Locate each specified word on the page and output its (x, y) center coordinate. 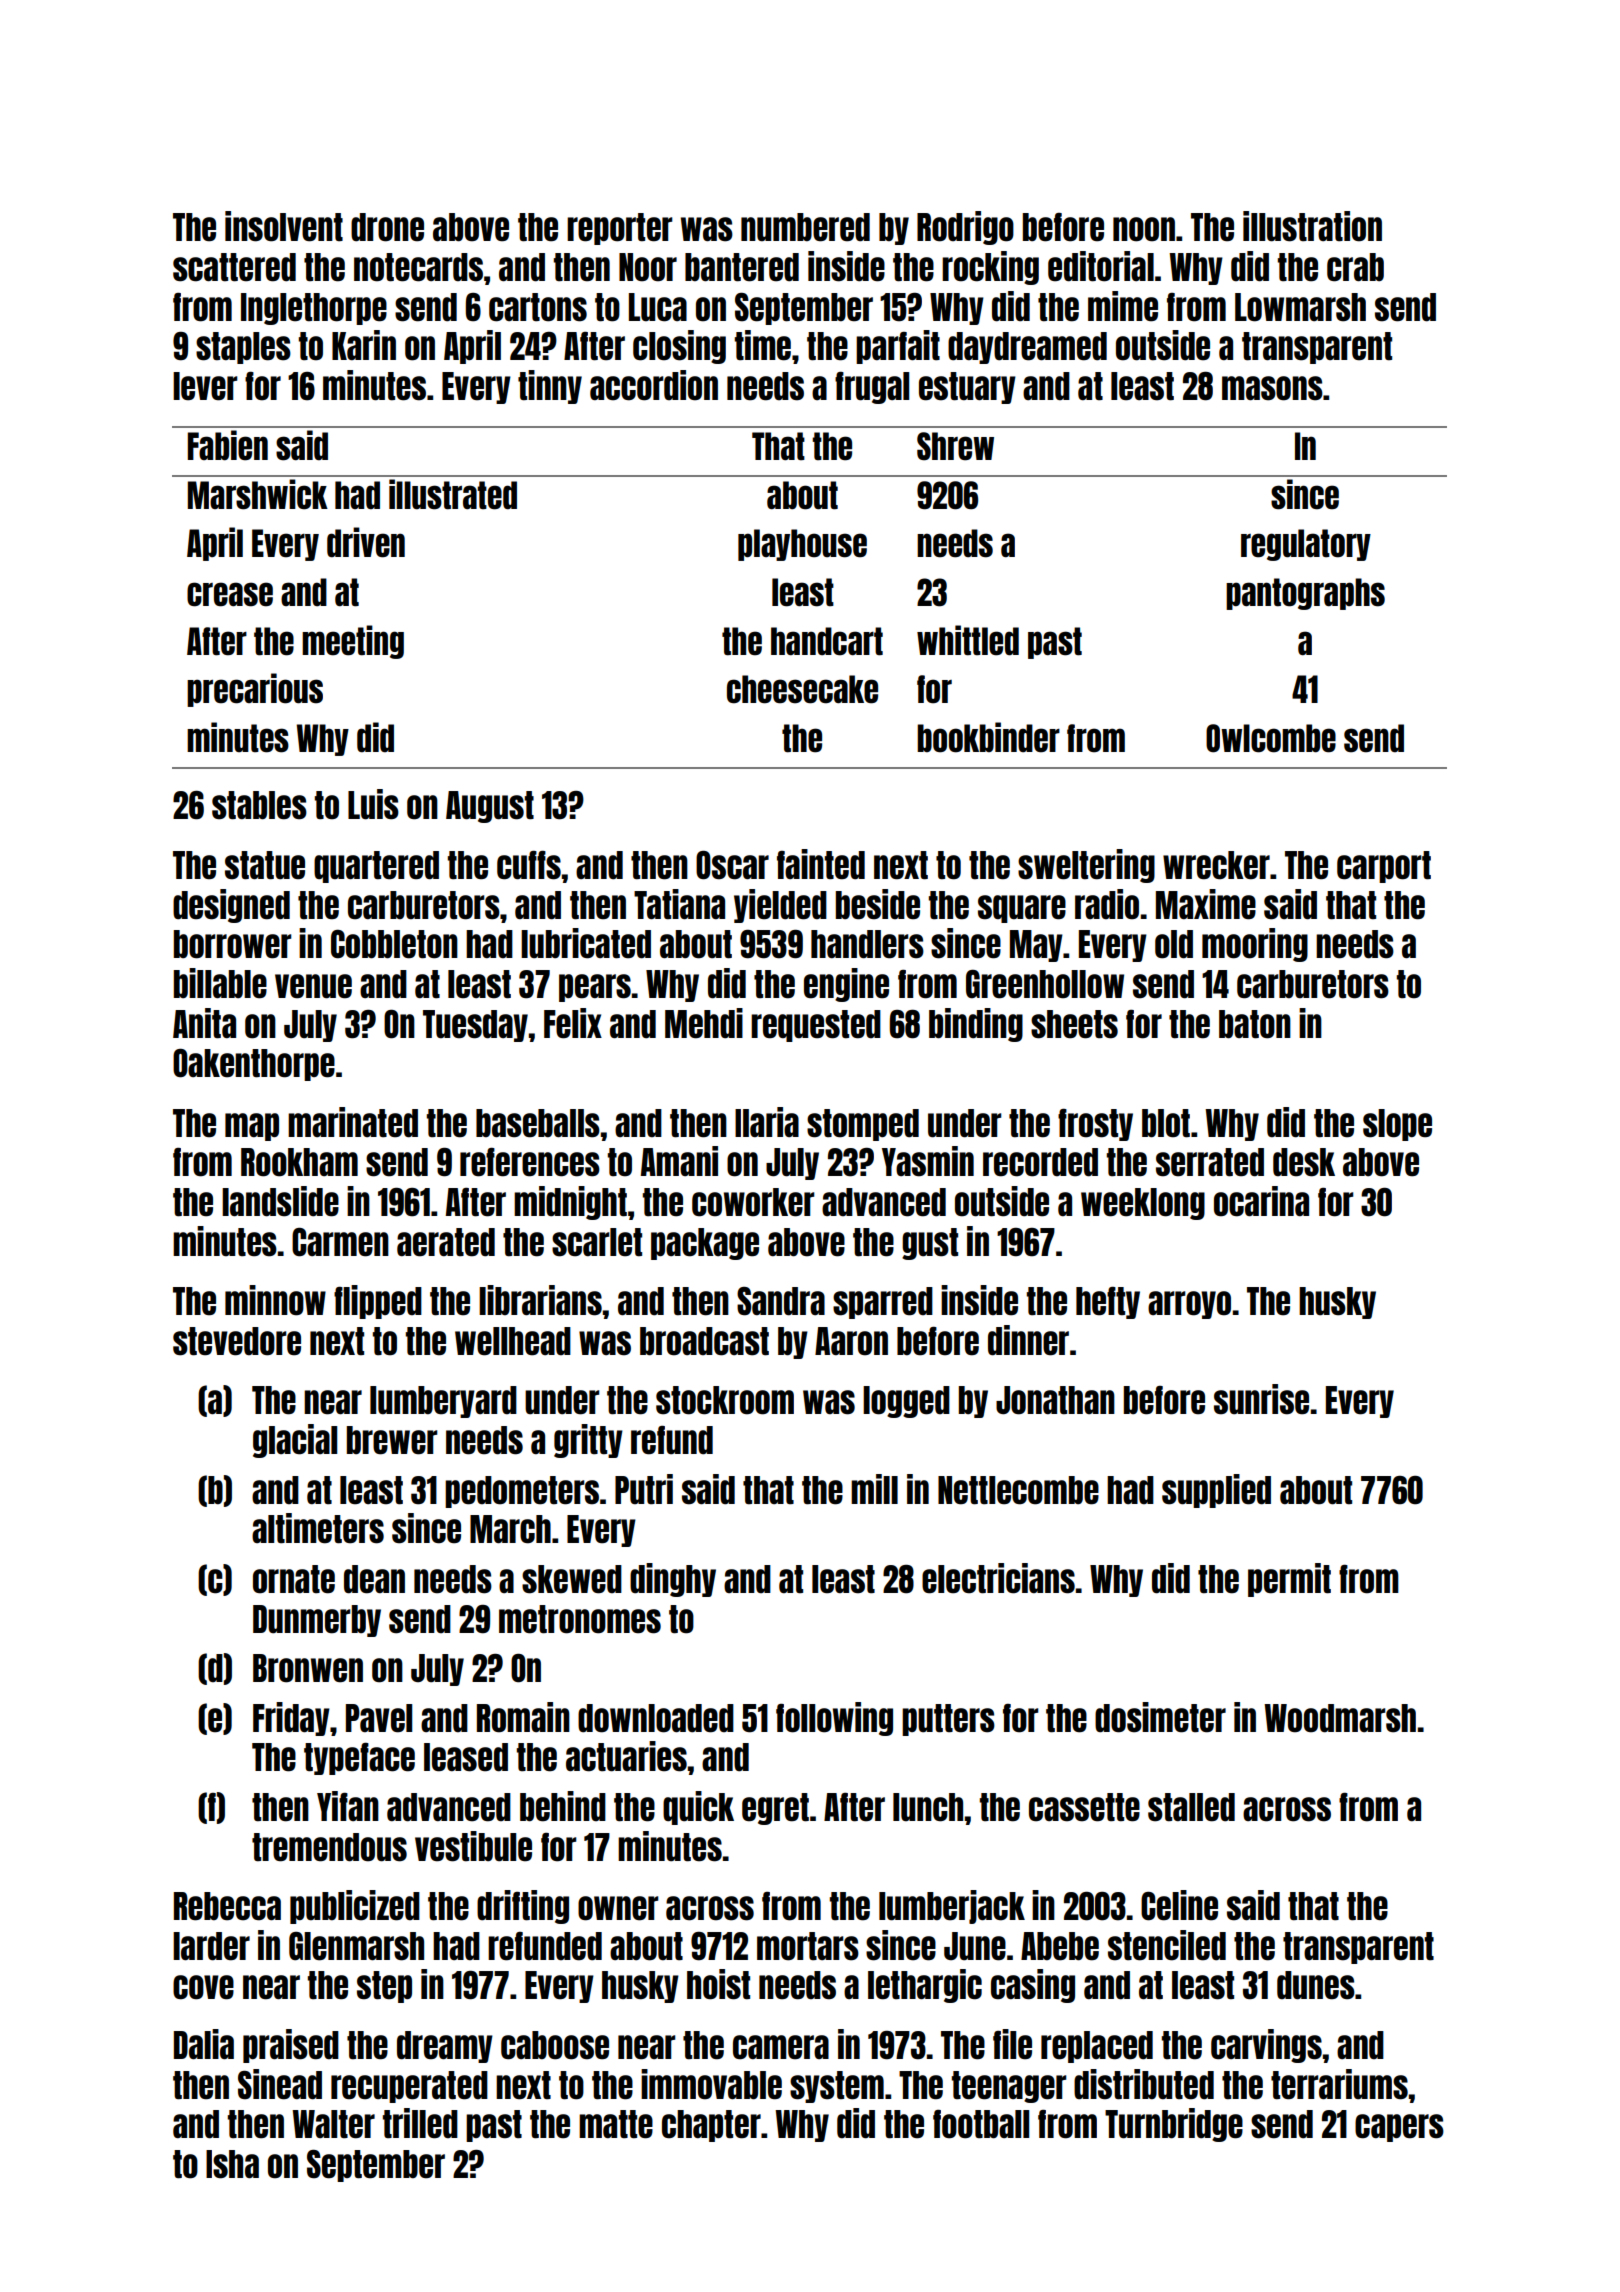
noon (1144, 229)
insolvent (284, 226)
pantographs (1305, 594)
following (834, 1719)
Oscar (732, 865)
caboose (555, 2045)
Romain (523, 1717)
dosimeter (1160, 1717)
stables (259, 805)
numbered (805, 227)
